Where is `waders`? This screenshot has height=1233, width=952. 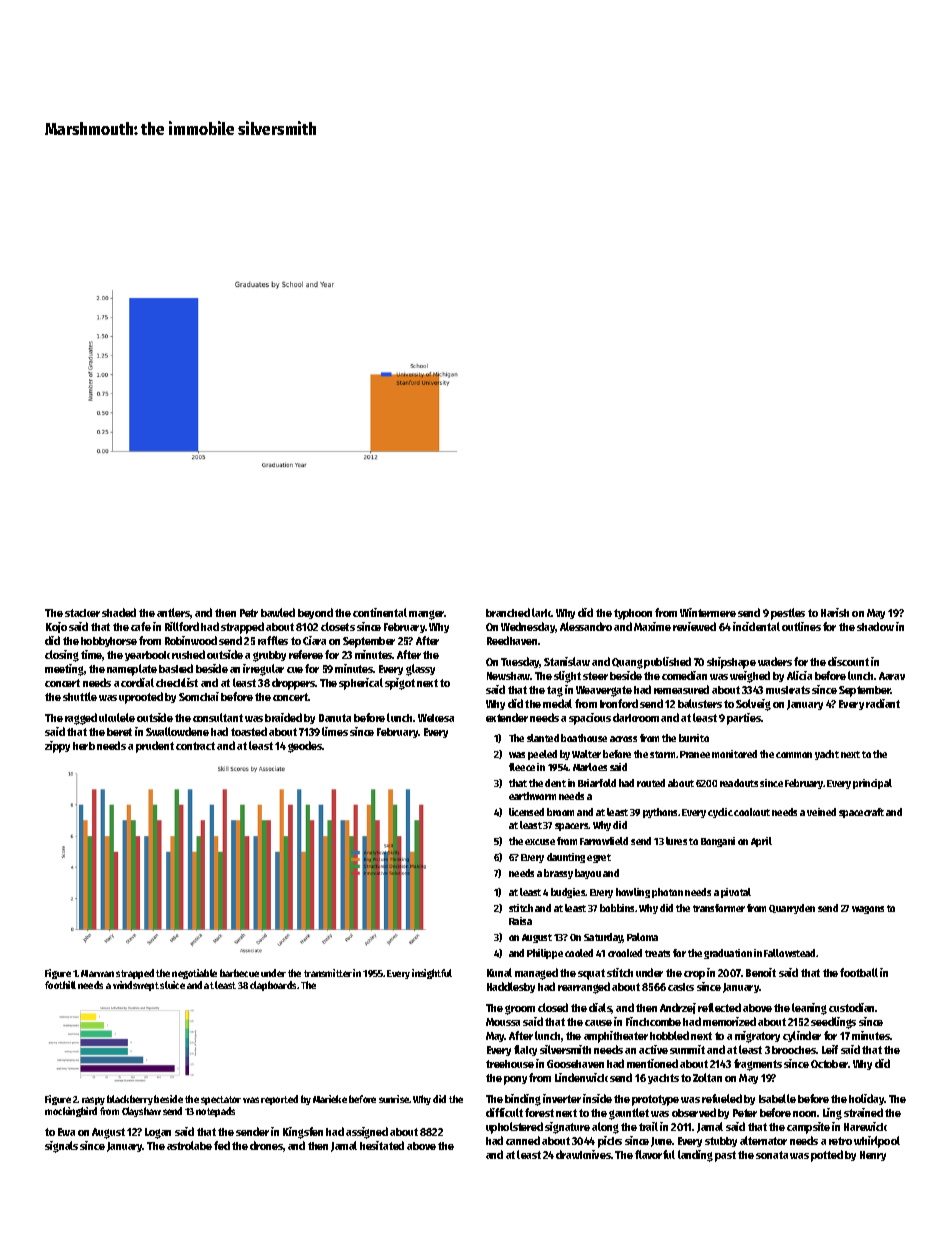
waders is located at coordinates (775, 661).
